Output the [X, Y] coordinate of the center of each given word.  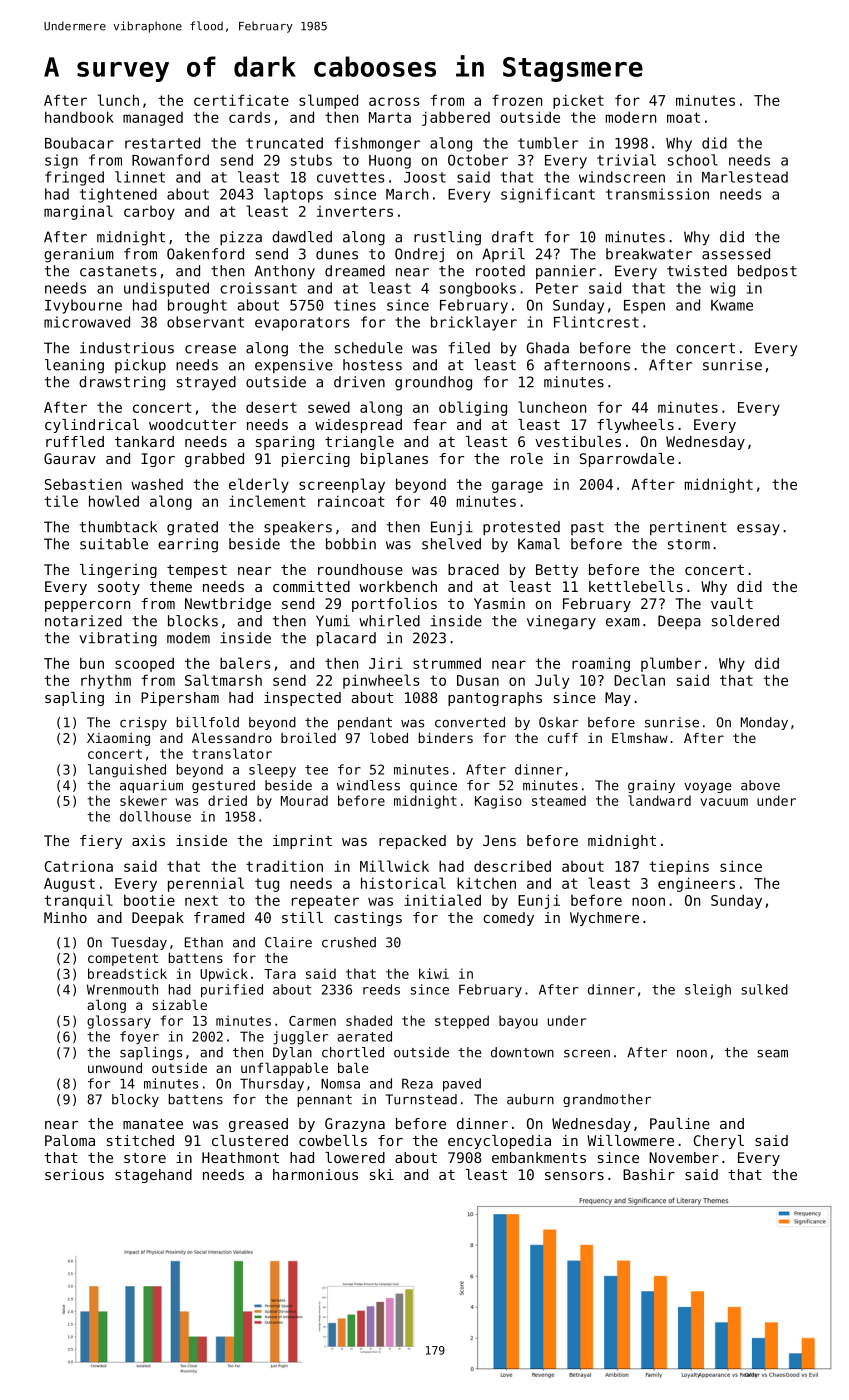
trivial [626, 160]
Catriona [78, 866]
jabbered [456, 118]
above [760, 785]
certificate [241, 100]
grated [192, 528]
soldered [745, 621]
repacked [412, 842]
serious [74, 1174]
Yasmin [499, 603]
